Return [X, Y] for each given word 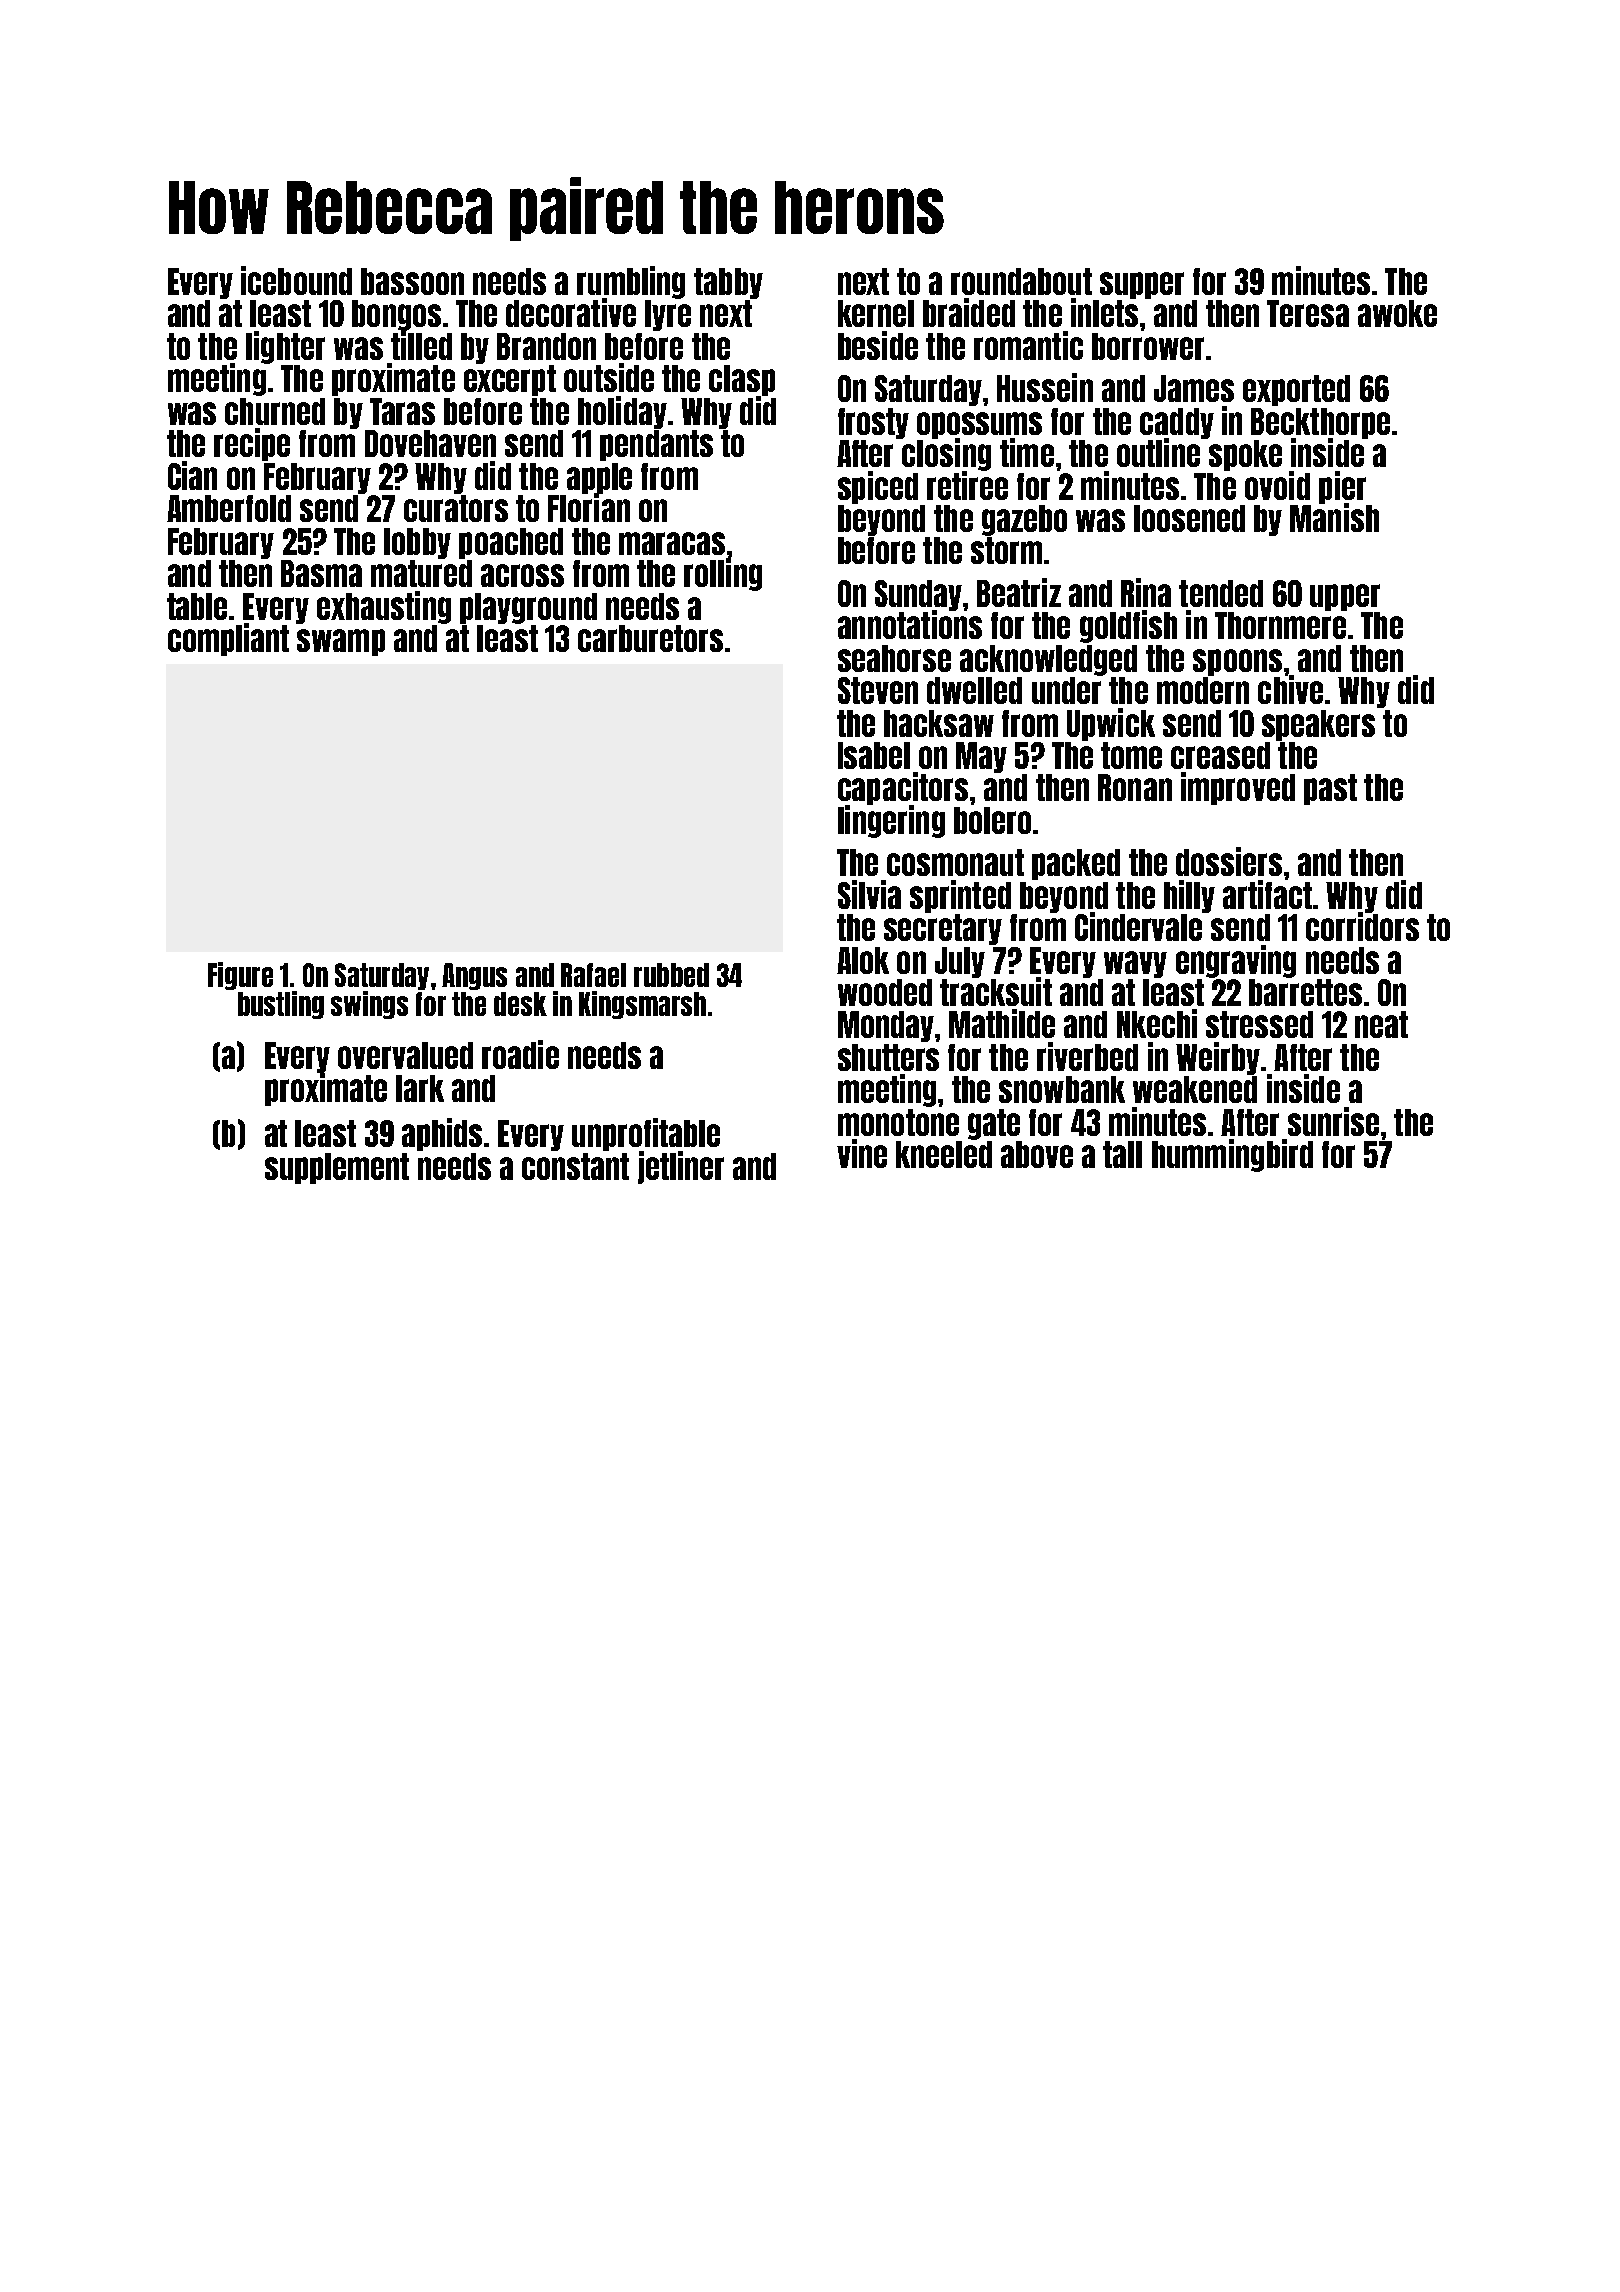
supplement [337, 1168]
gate [994, 1124]
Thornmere [1280, 625]
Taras [402, 411]
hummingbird [1232, 1155]
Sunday [918, 595]
